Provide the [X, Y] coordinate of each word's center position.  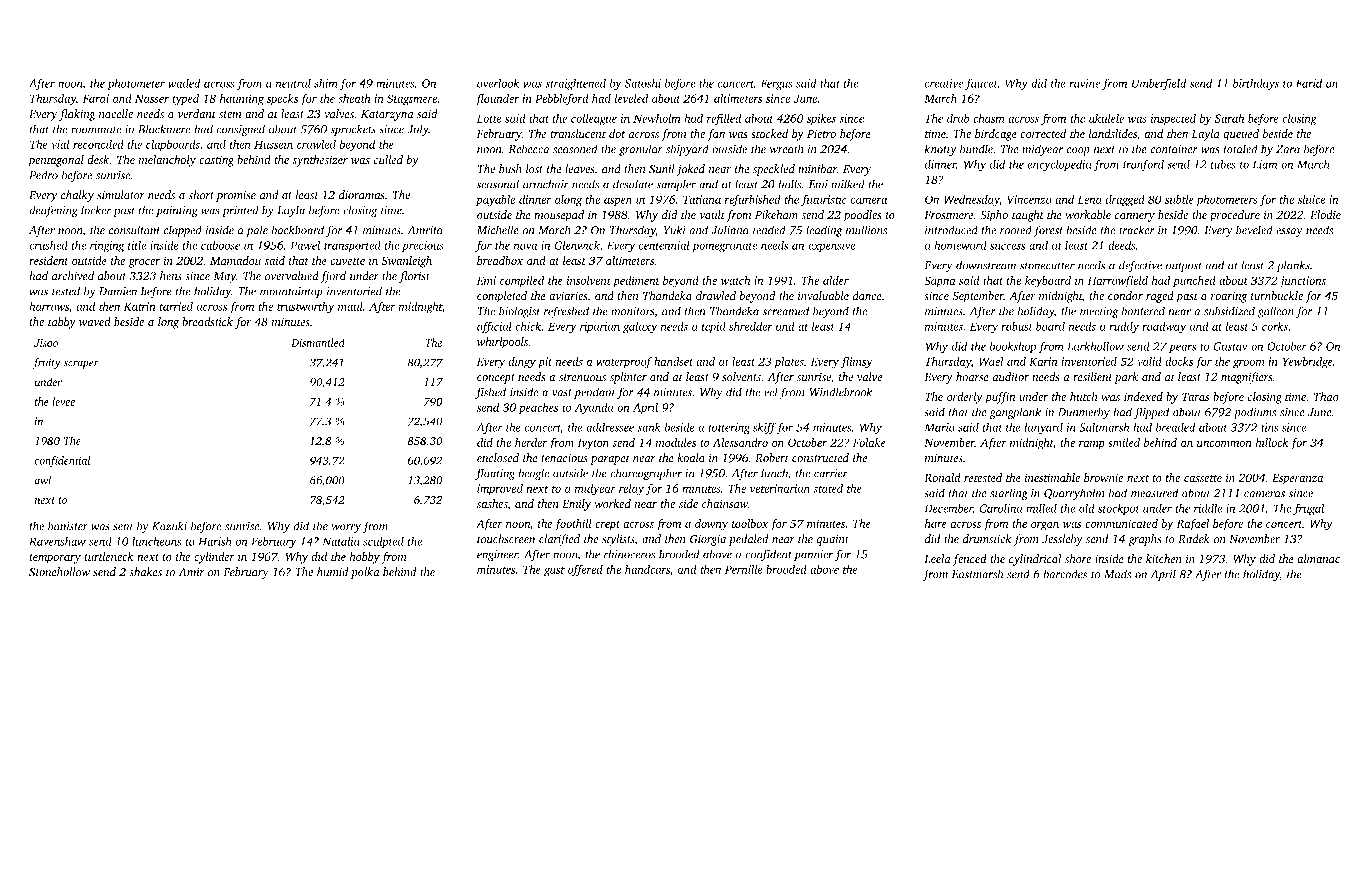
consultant [134, 230]
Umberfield [1159, 84]
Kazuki [169, 526]
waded [184, 83]
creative [944, 83]
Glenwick [577, 245]
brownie [1103, 477]
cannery [1135, 217]
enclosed [498, 458]
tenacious [564, 458]
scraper [81, 364]
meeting [1099, 312]
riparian [600, 328]
